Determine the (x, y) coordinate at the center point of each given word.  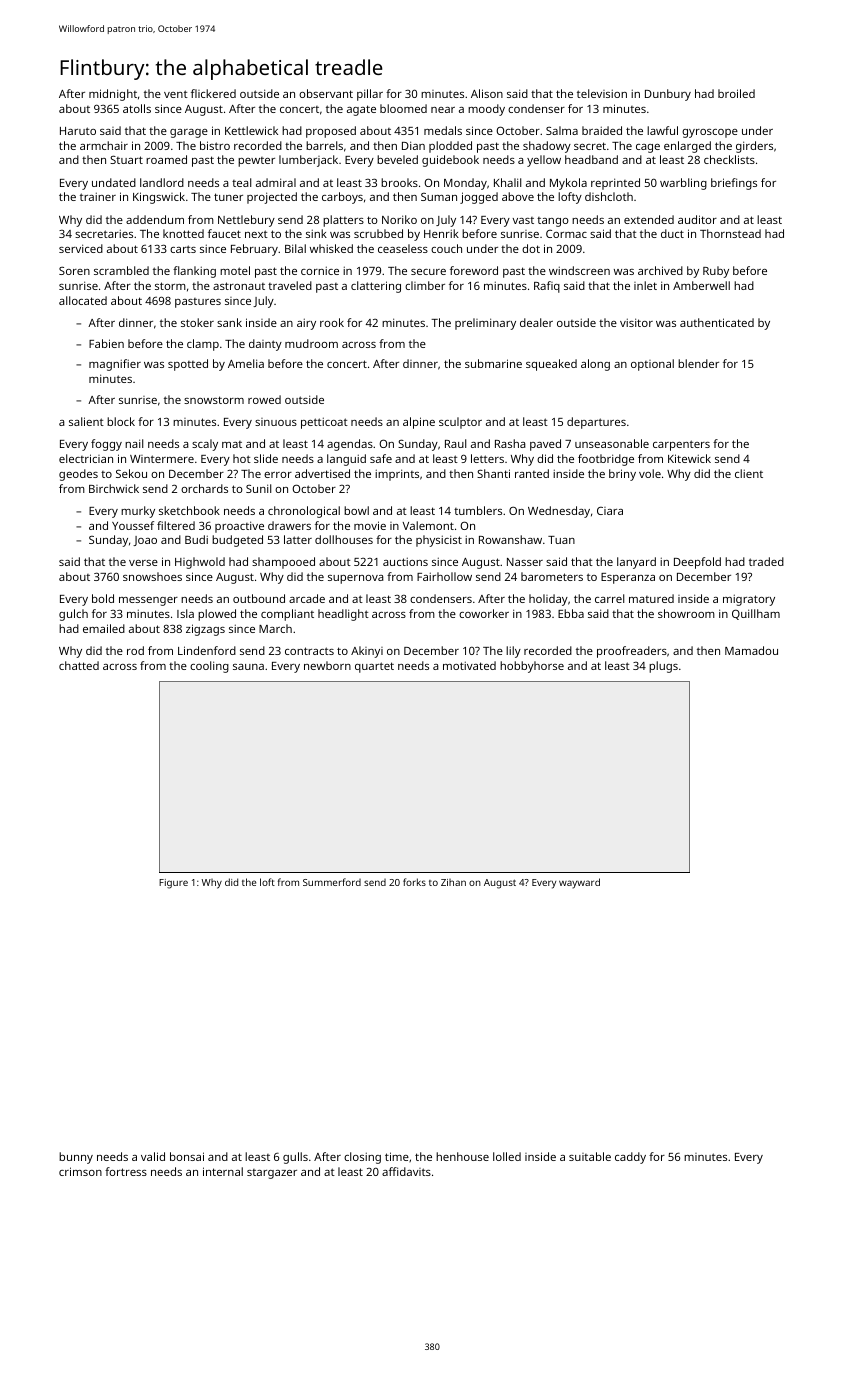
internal (223, 1171)
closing (362, 1158)
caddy (630, 1158)
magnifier (115, 365)
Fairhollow (444, 576)
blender (698, 363)
